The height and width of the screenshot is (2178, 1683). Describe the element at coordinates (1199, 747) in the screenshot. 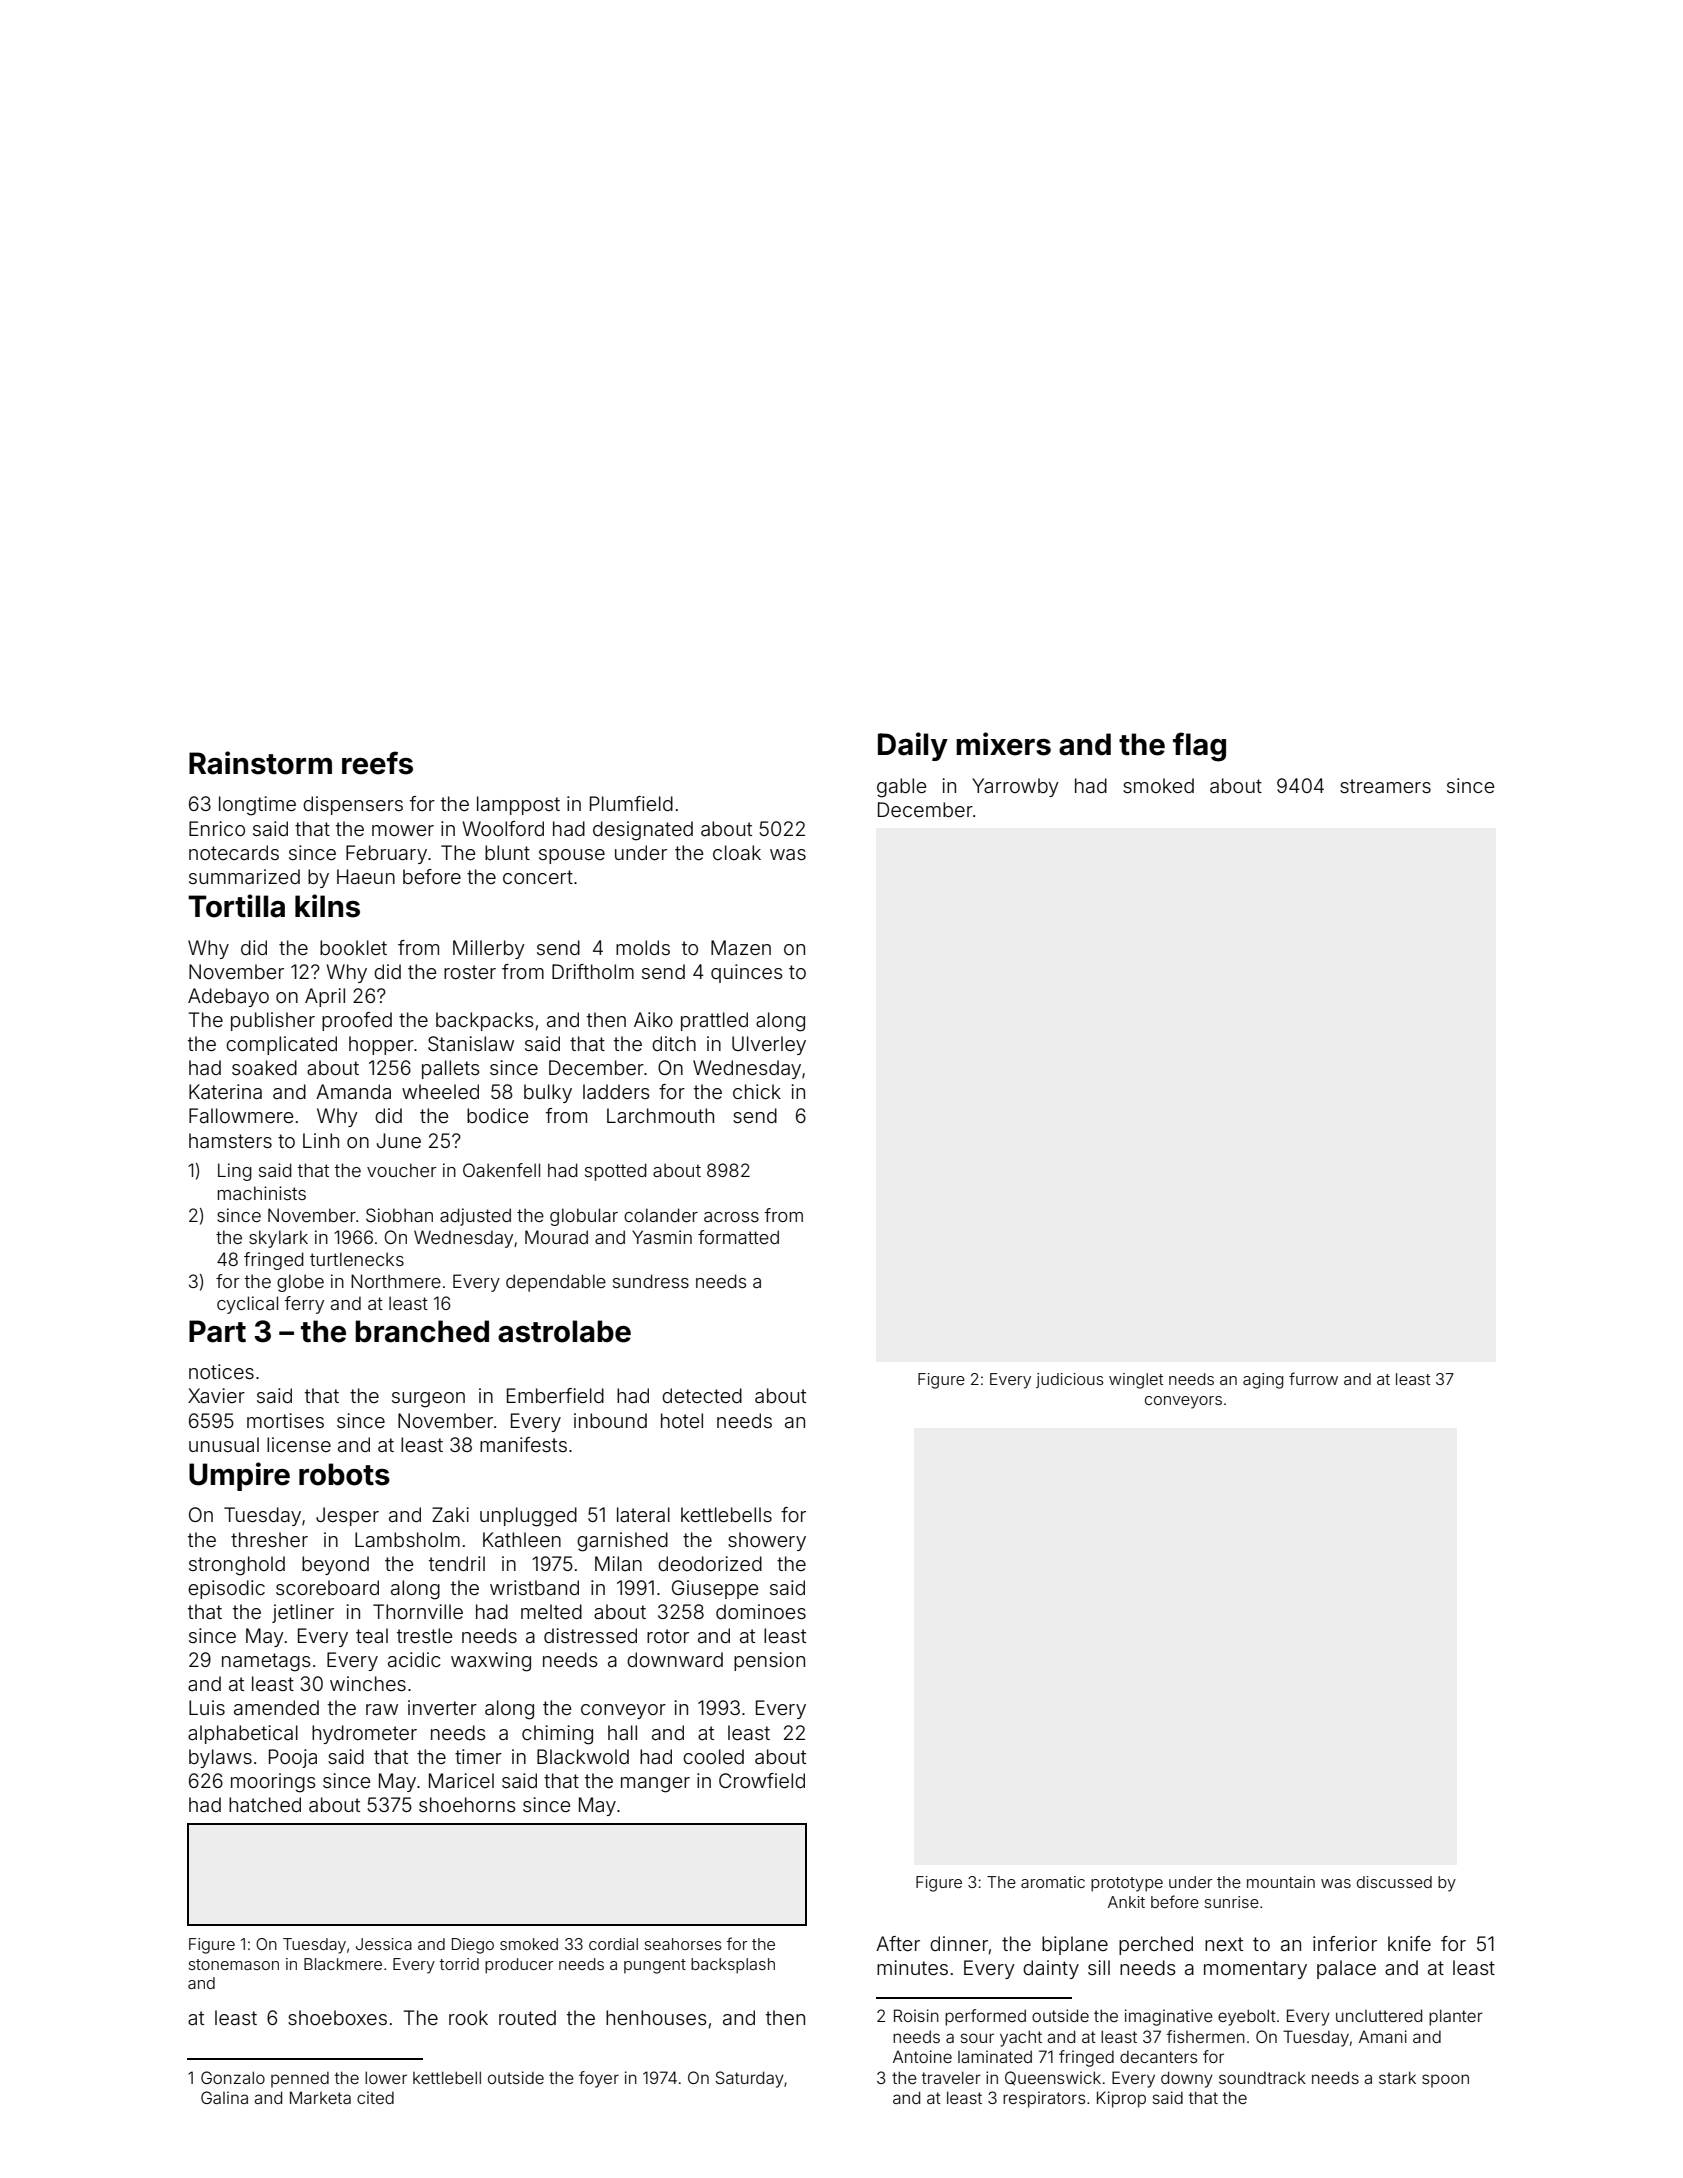

I see `flag` at that location.
